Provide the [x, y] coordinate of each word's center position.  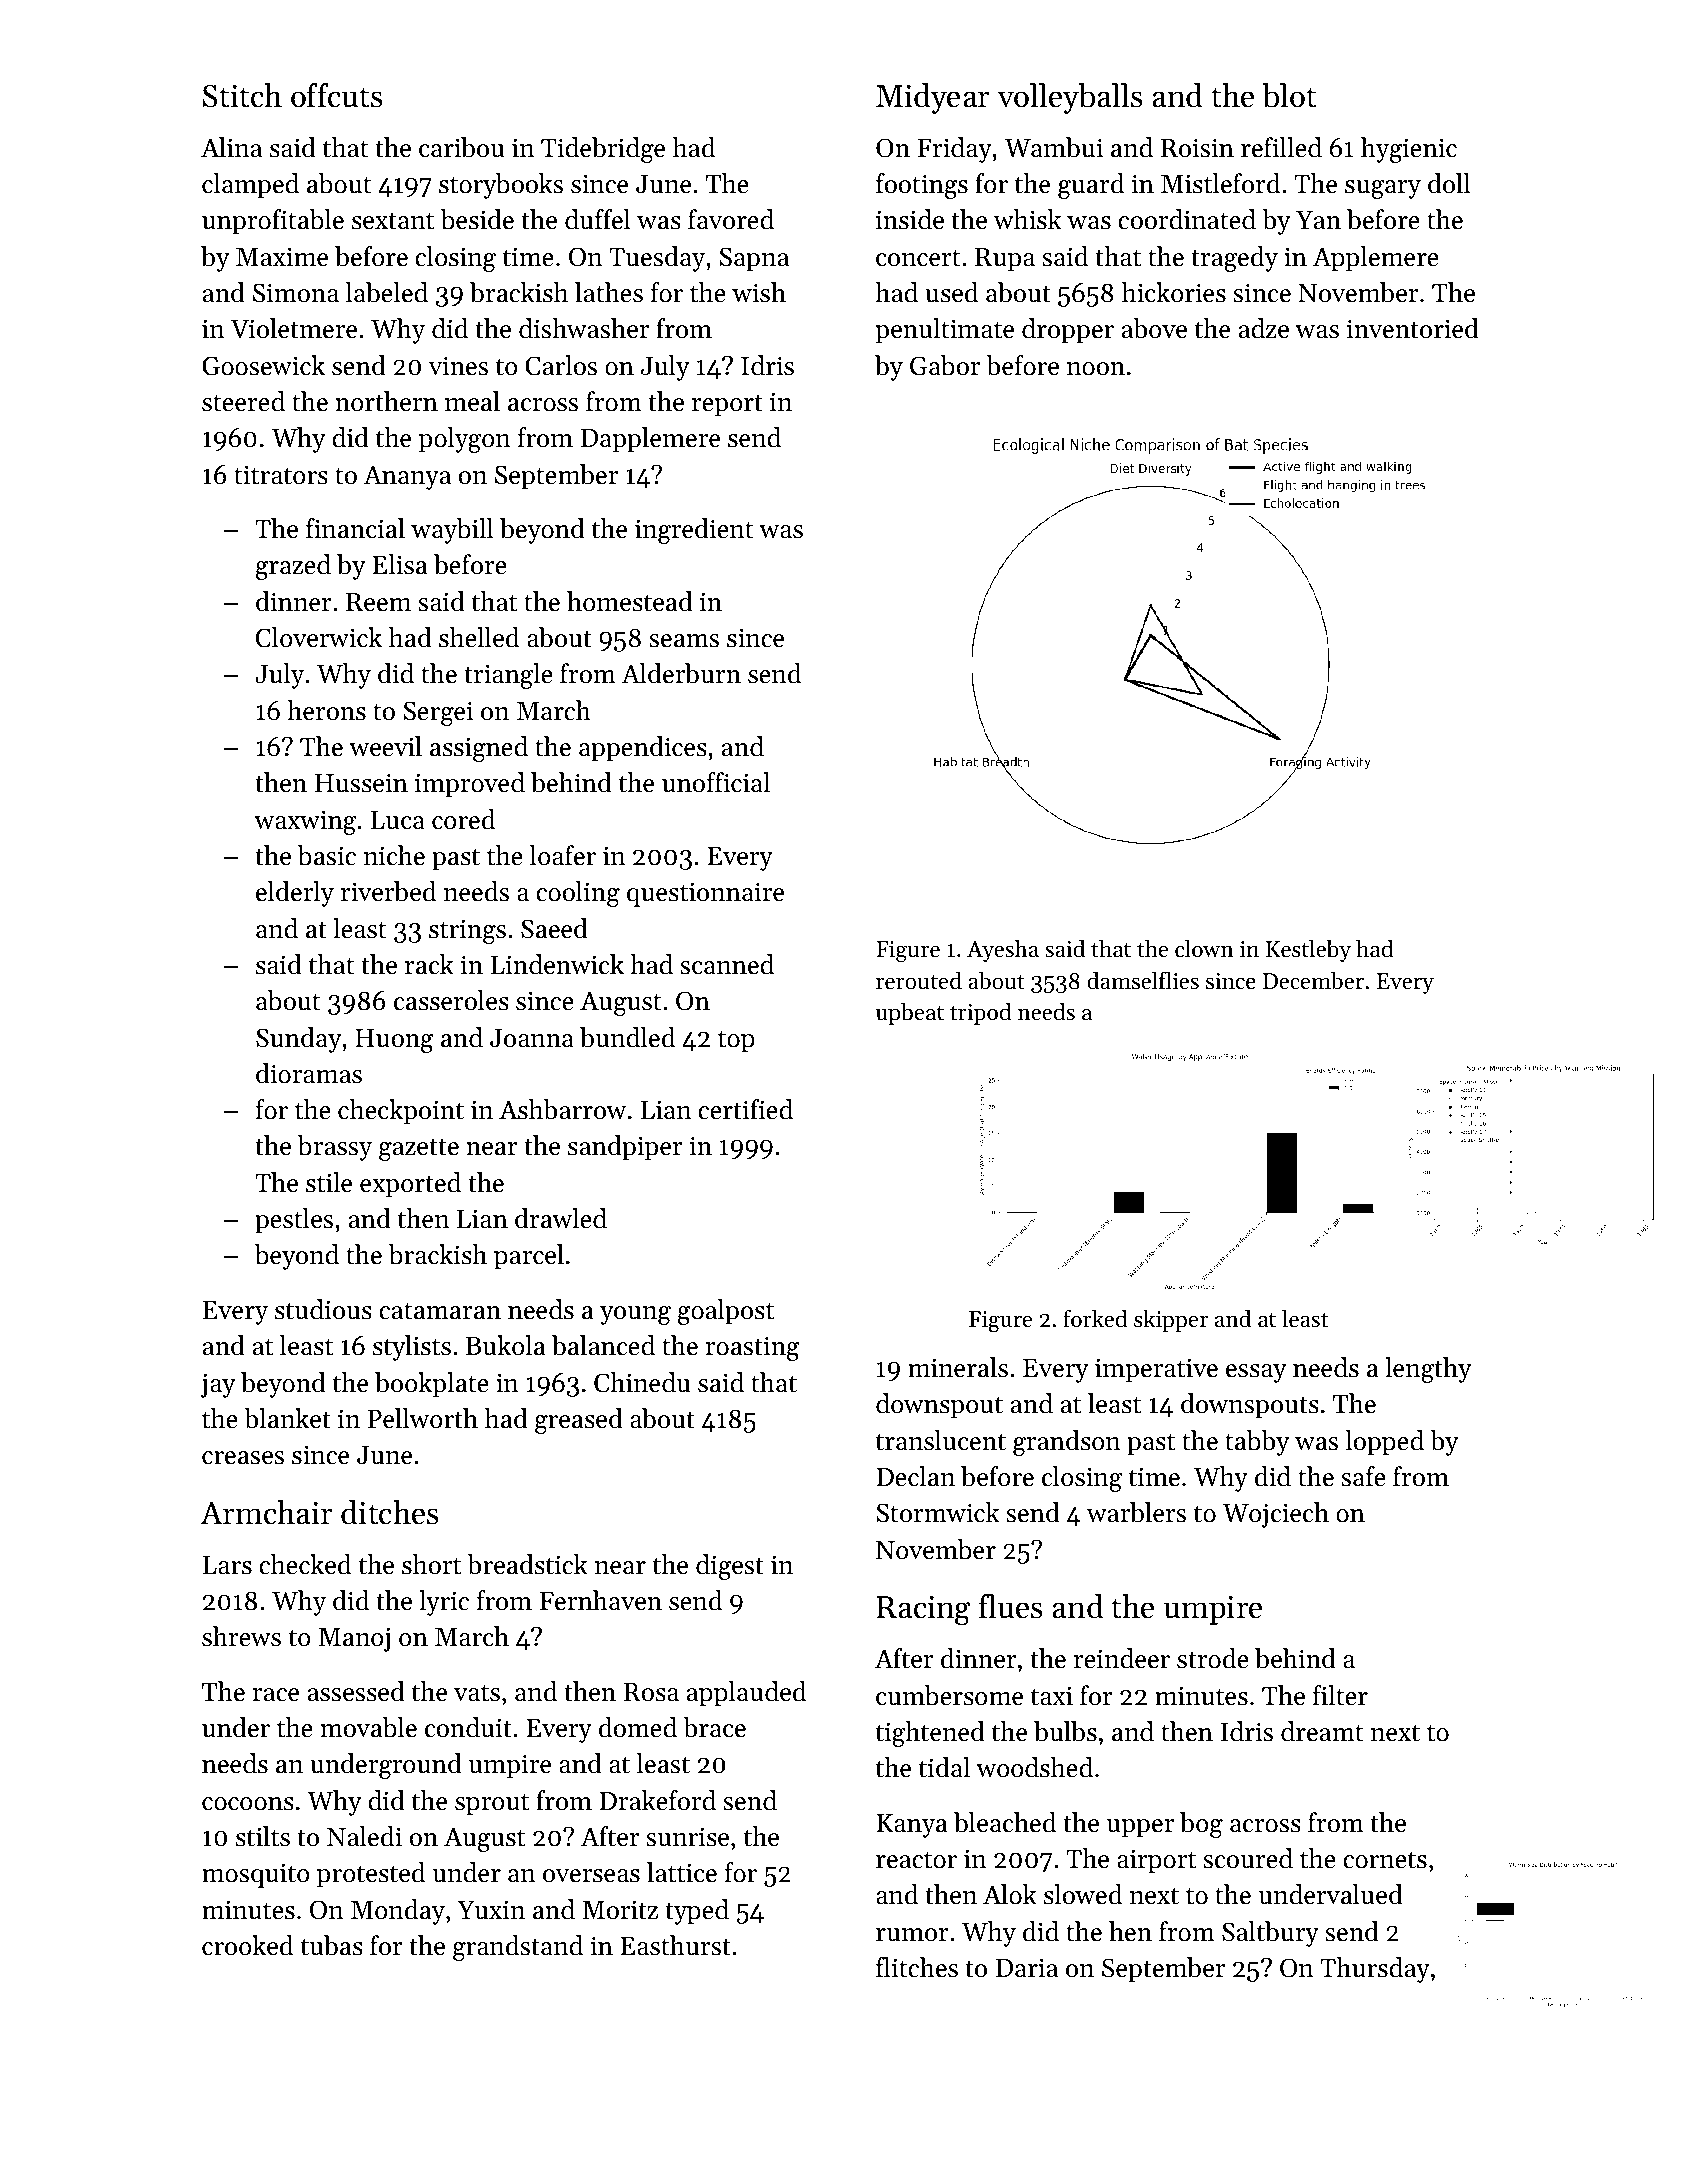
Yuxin [491, 1910]
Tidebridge [603, 150]
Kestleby [1308, 950]
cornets [1385, 1860]
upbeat [910, 1013]
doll [1449, 183]
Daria [1027, 1967]
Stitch [242, 95]
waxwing [305, 822]
